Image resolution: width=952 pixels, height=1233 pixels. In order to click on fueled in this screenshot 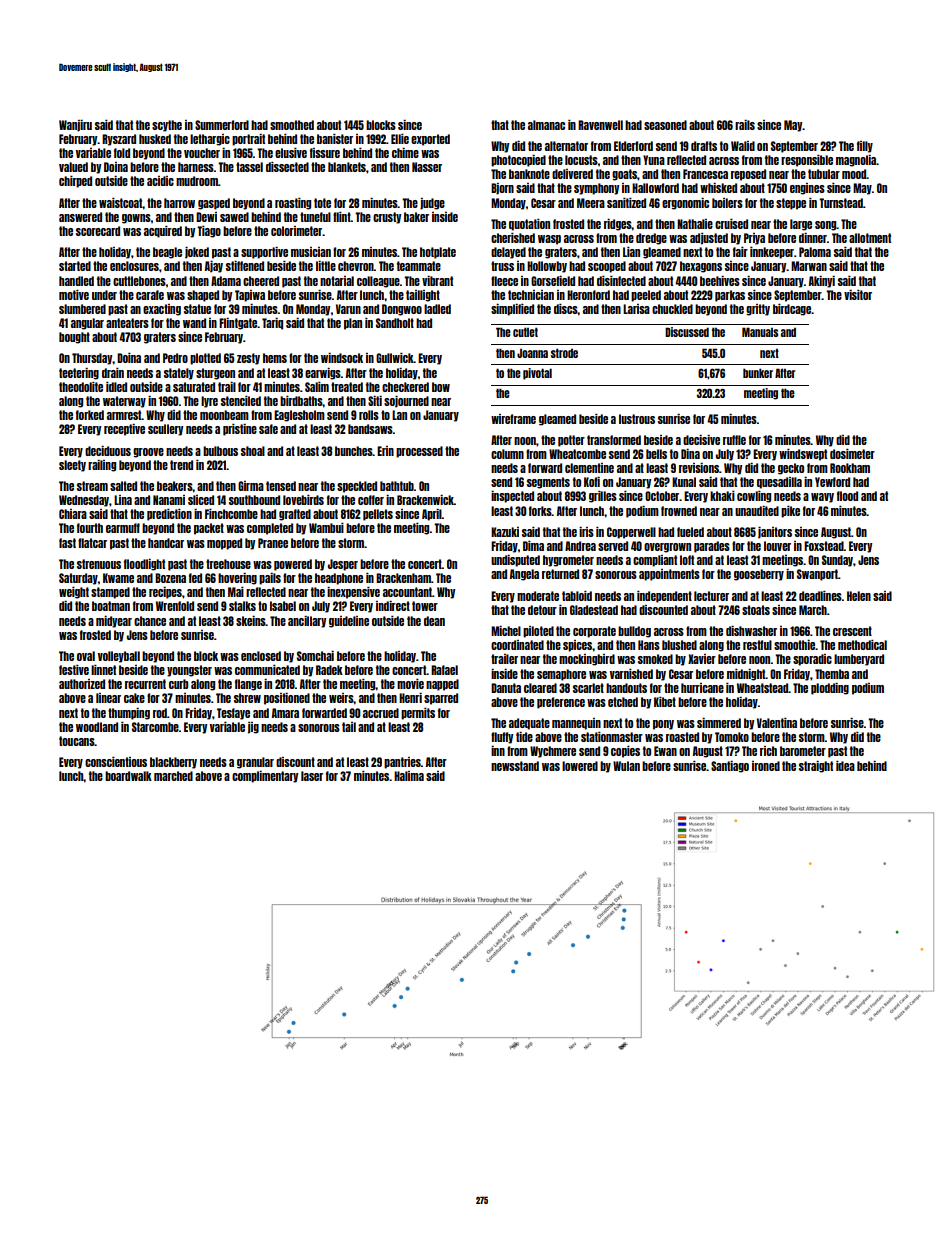, I will do `click(690, 532)`.
